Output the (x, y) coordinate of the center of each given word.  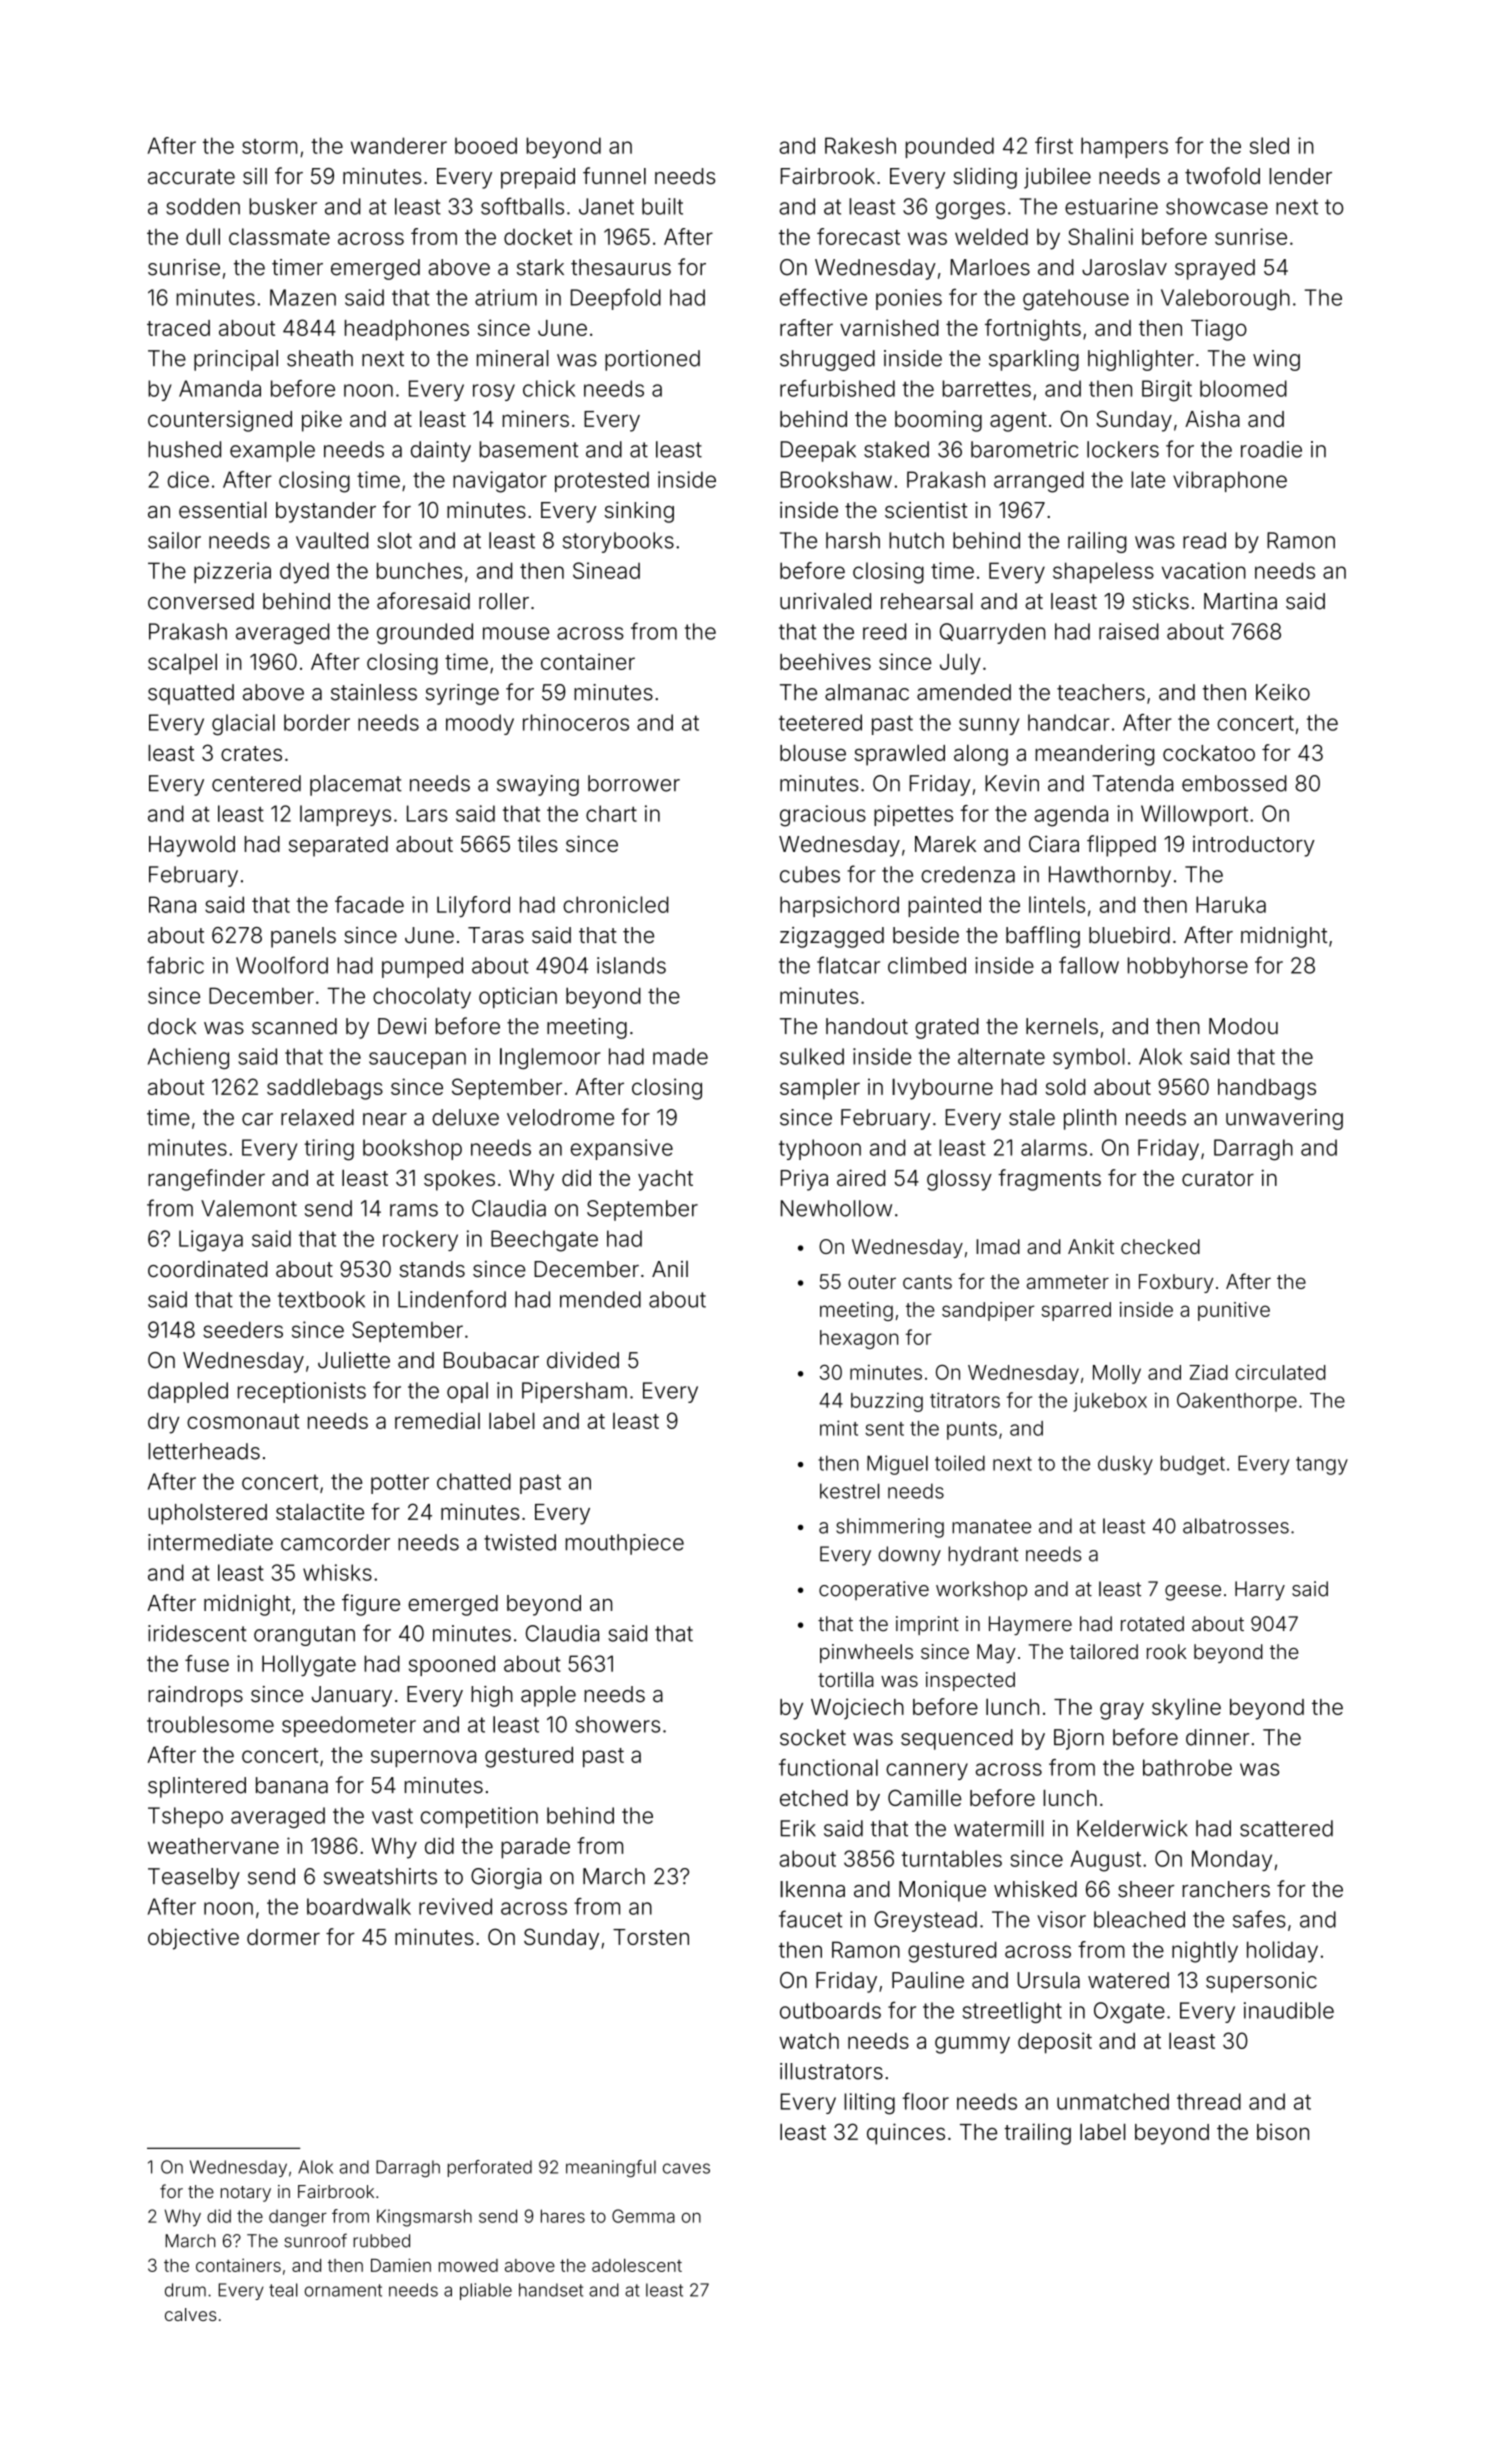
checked (1160, 1246)
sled (1269, 145)
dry (163, 1423)
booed (486, 145)
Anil (670, 1269)
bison (1283, 2131)
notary (246, 2194)
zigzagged (832, 937)
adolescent (637, 2265)
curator (1218, 1178)
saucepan (417, 1060)
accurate (191, 177)
